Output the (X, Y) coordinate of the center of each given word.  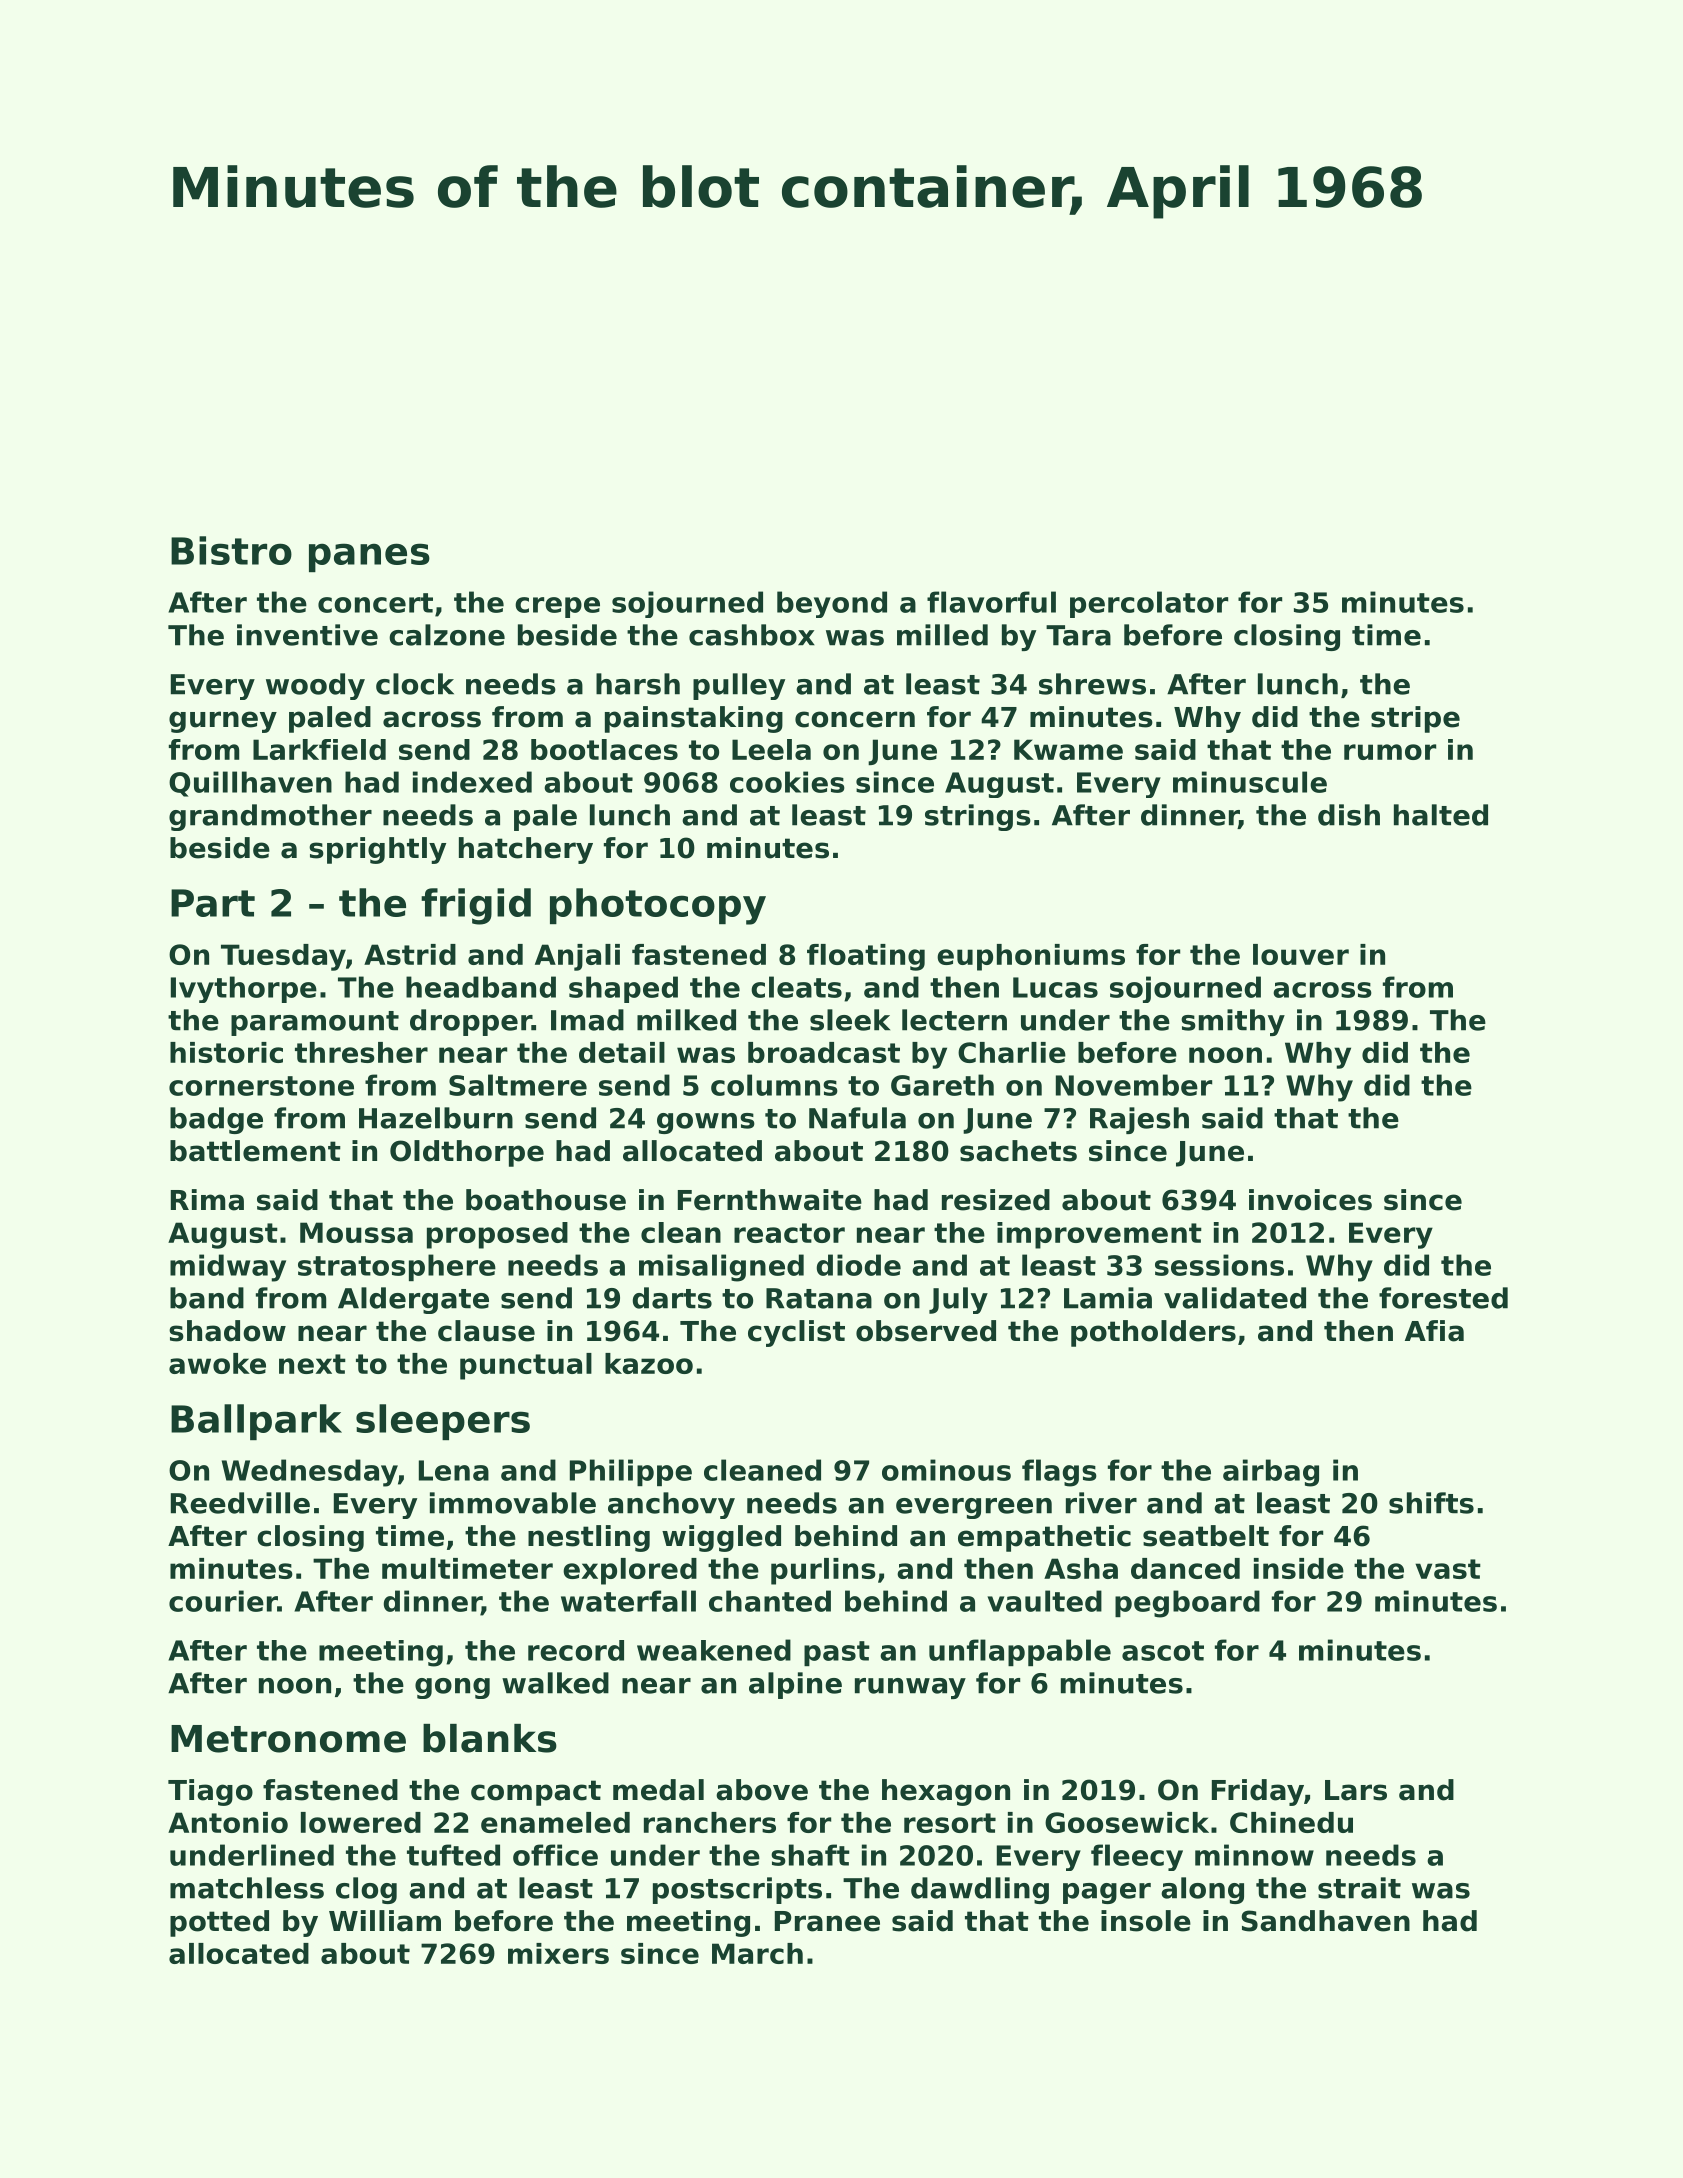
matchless (247, 1888)
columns (774, 1085)
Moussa (356, 1232)
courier (223, 1601)
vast (1448, 1569)
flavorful (991, 602)
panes (369, 557)
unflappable (1020, 1652)
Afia (1434, 1331)
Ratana (819, 1298)
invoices (1310, 1200)
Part (213, 903)
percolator (1149, 604)
